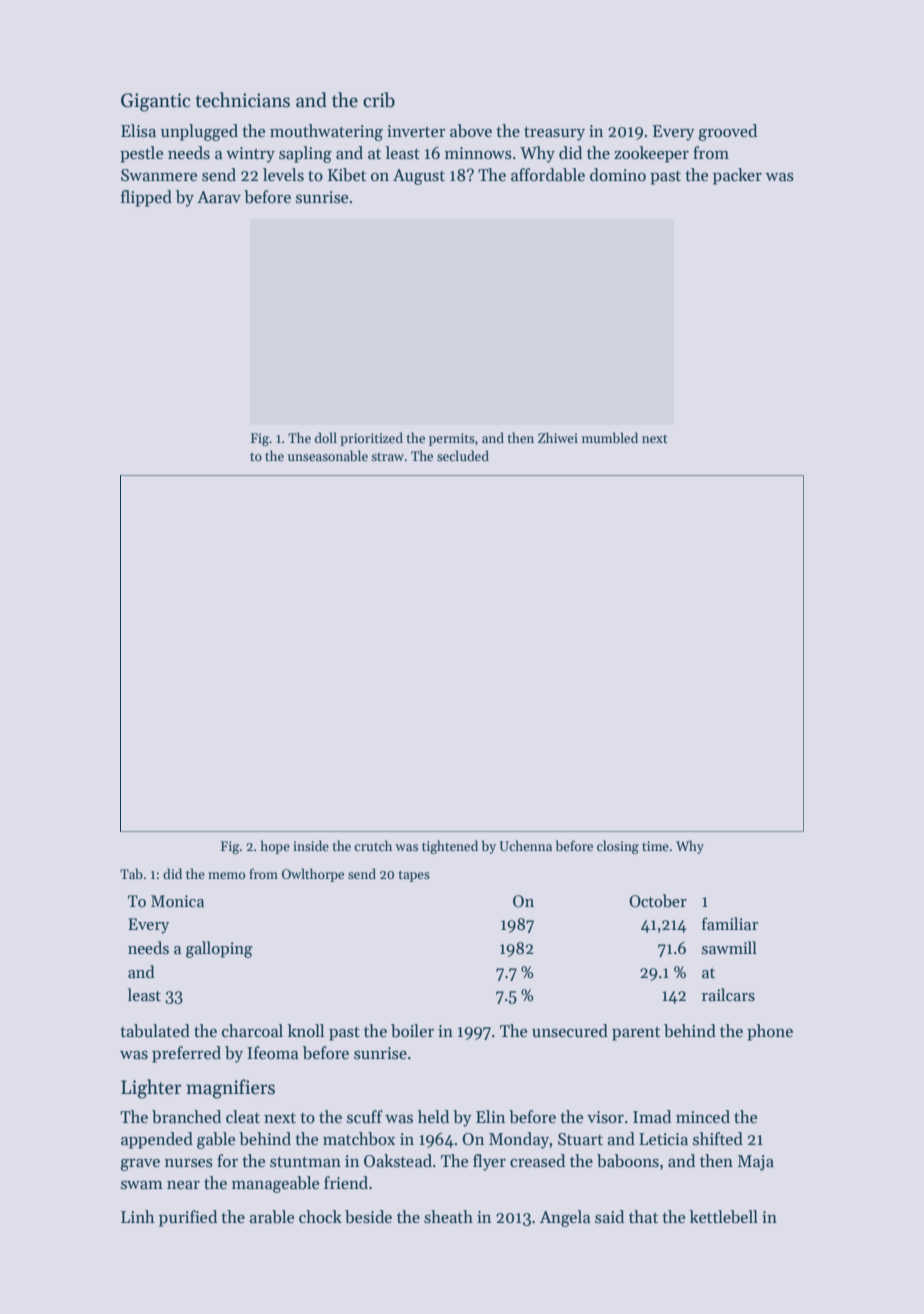 This screenshot has height=1314, width=924. I want to click on doll, so click(326, 437).
